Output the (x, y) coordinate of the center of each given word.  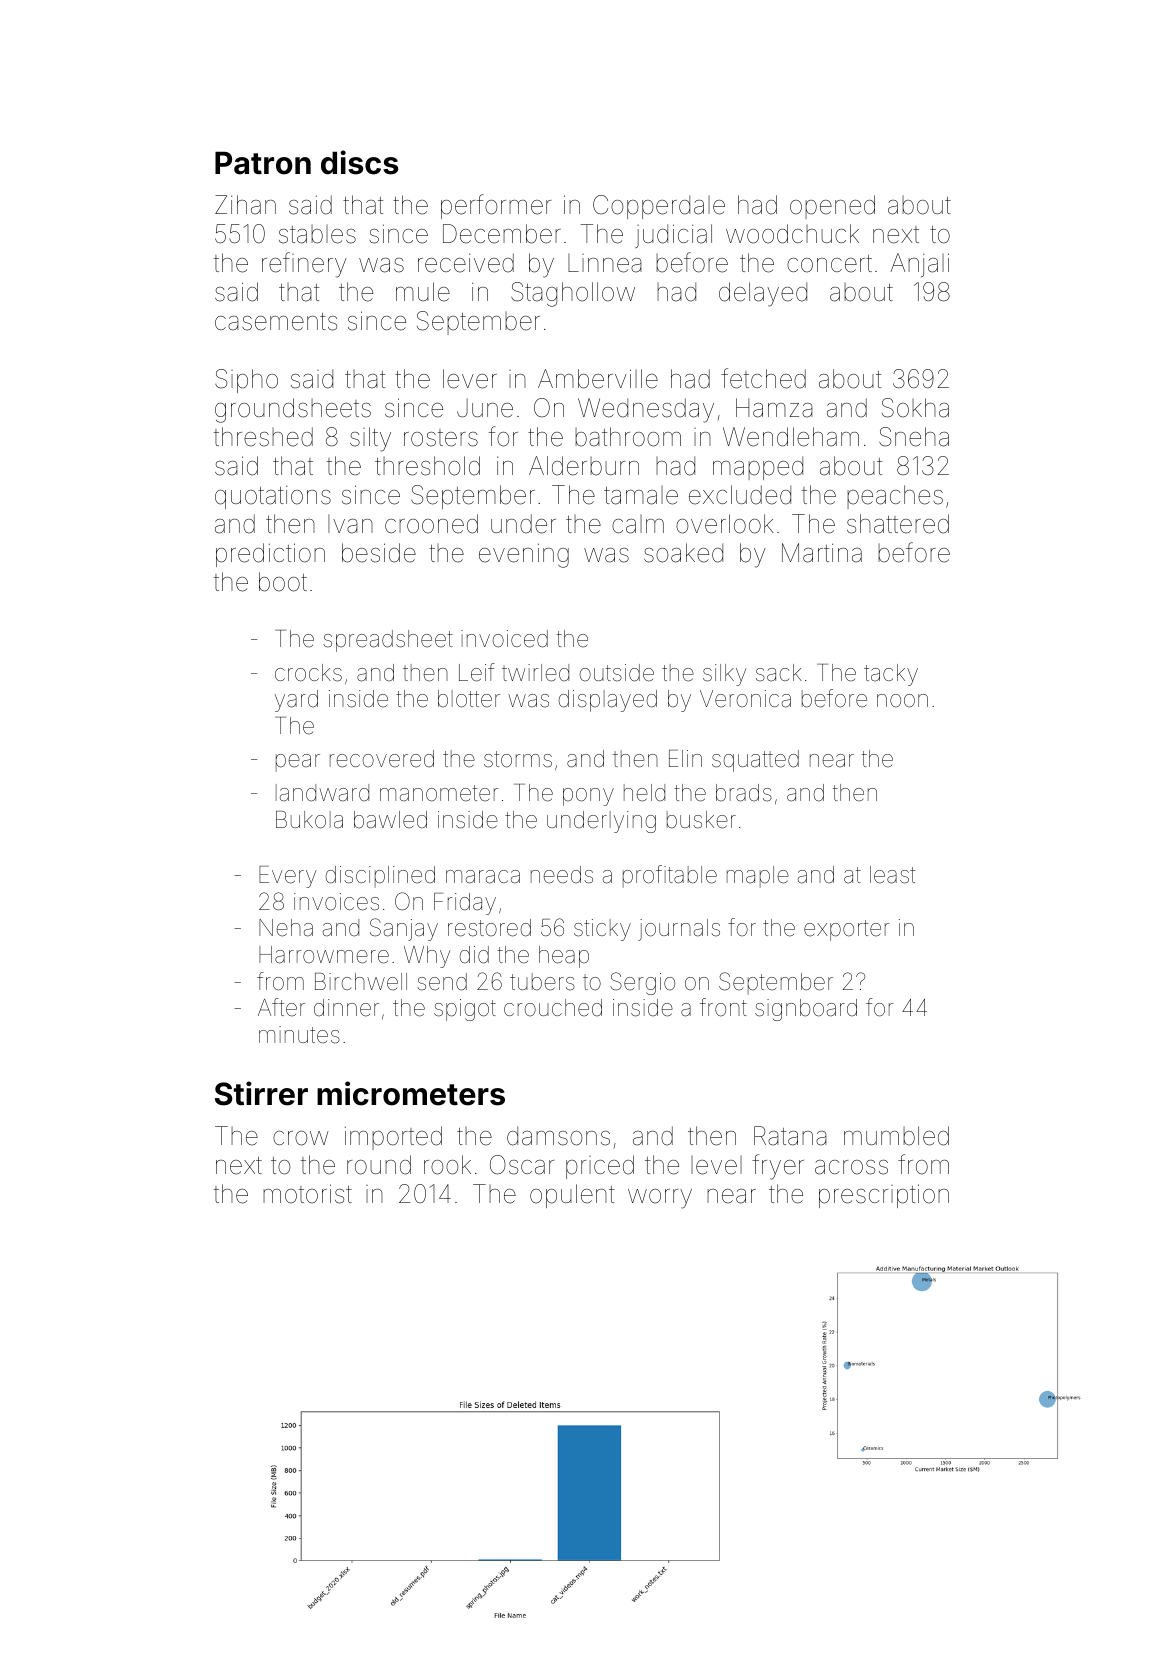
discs (359, 162)
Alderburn (584, 466)
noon (902, 701)
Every (288, 877)
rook (447, 1165)
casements (276, 322)
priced (600, 1167)
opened (832, 207)
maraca (483, 877)
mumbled (896, 1136)
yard (296, 701)
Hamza (774, 408)
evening (524, 555)
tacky (891, 675)
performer (496, 206)
